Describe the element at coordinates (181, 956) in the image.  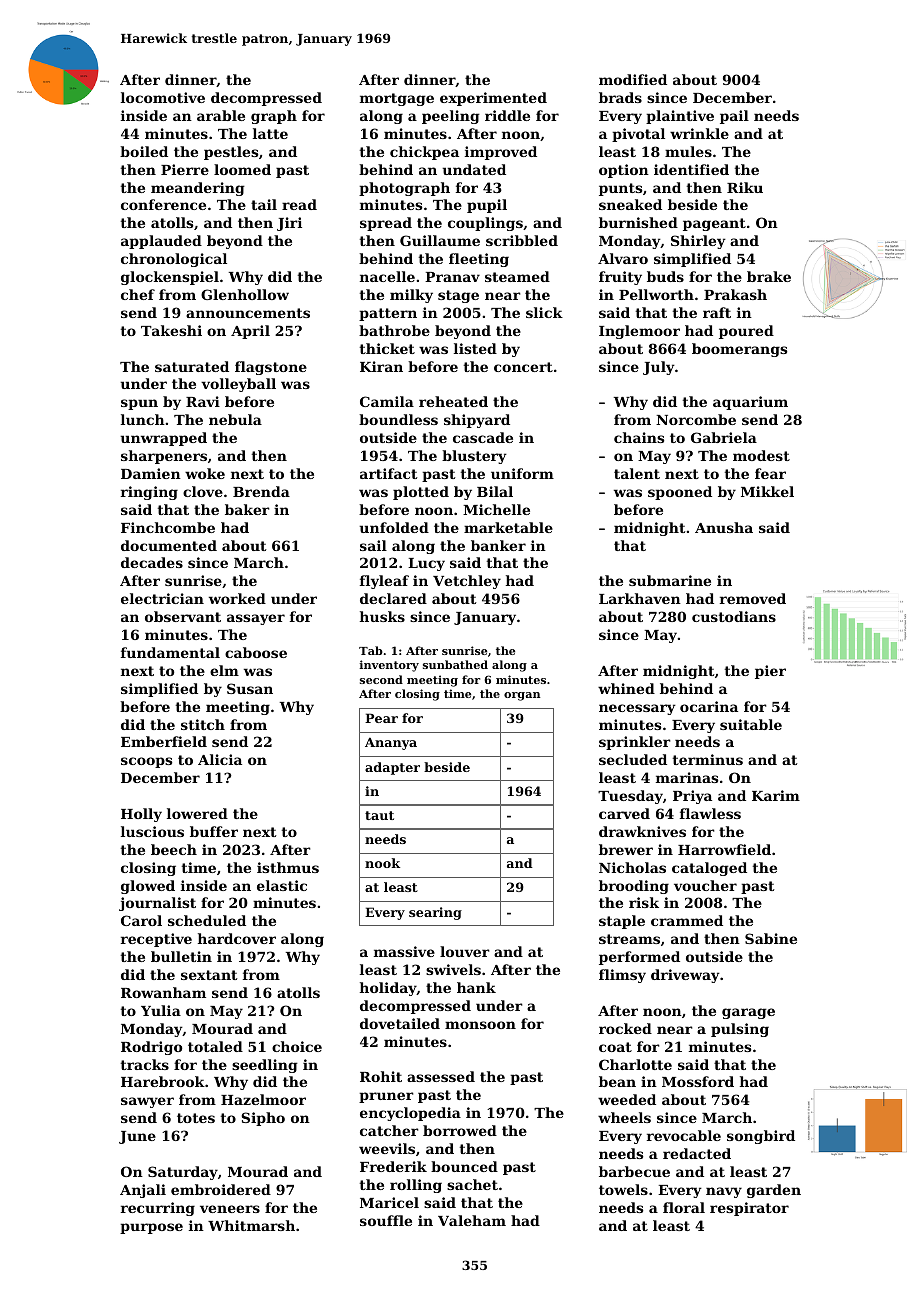
I see `bulletin` at that location.
